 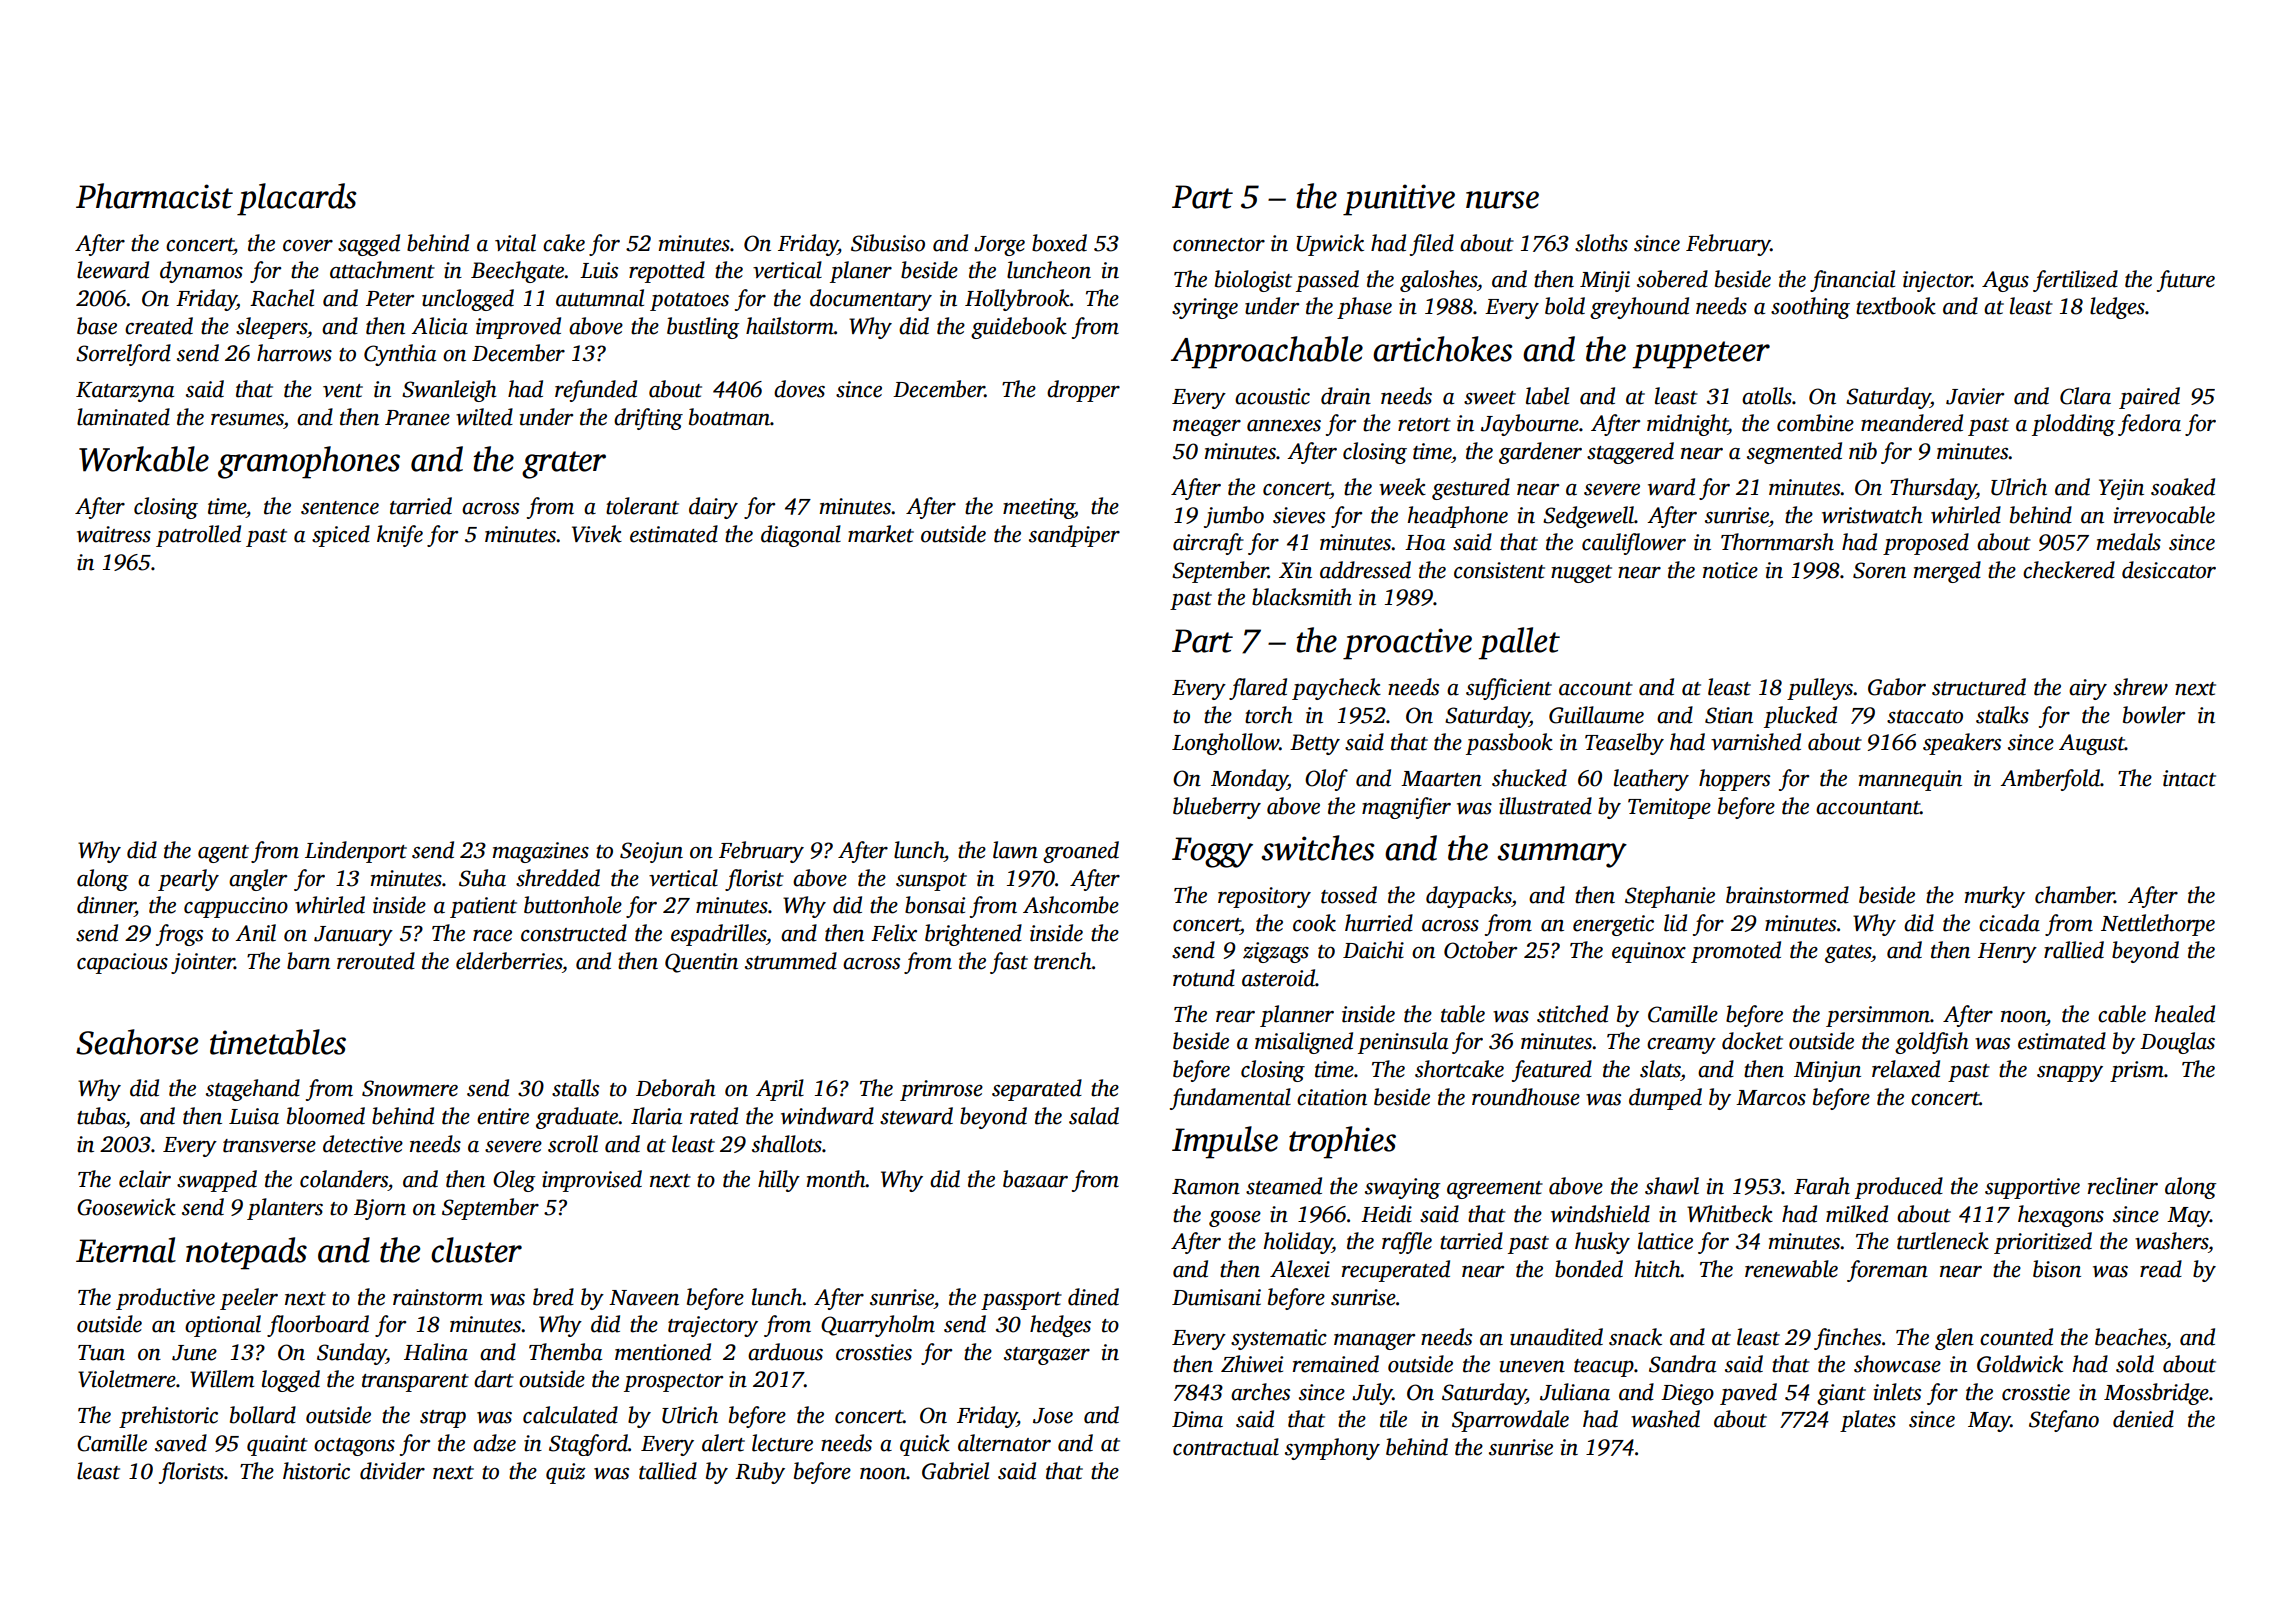 What do you see at coordinates (888, 243) in the screenshot?
I see `Sibusiso` at bounding box center [888, 243].
